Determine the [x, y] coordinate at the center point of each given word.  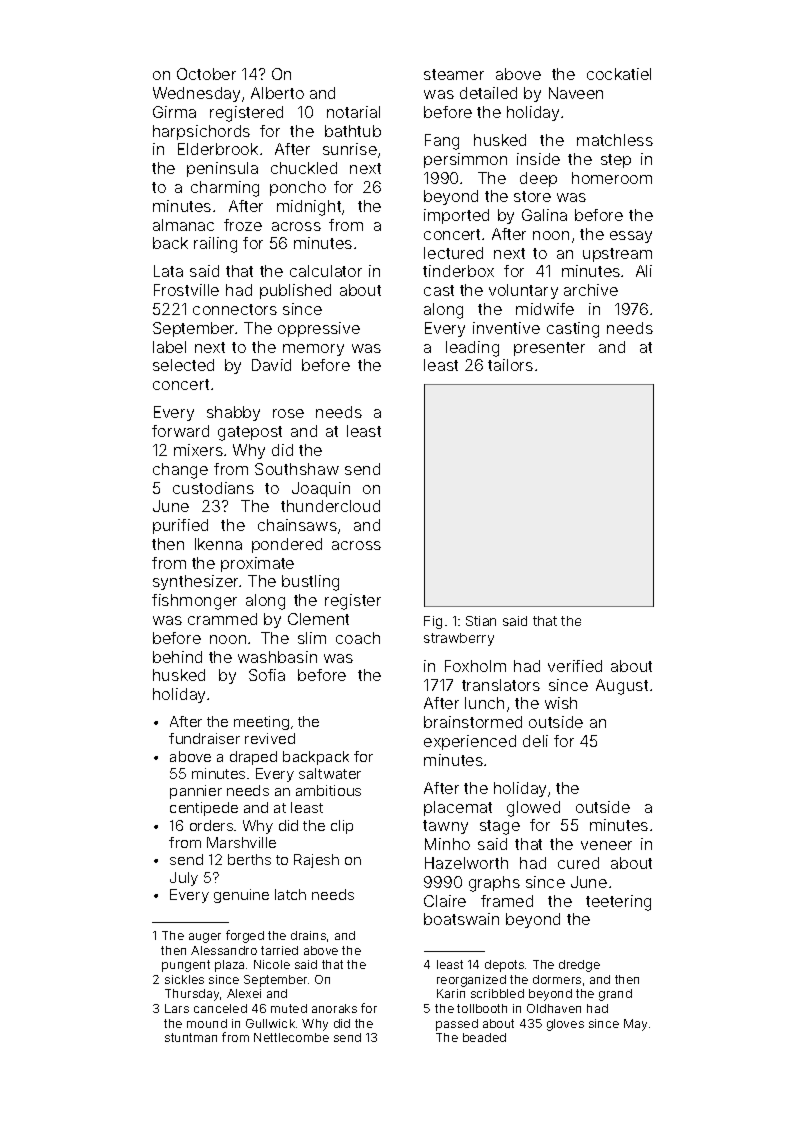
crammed [222, 619]
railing [215, 245]
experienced [470, 742]
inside [538, 159]
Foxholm [475, 666]
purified [180, 526]
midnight [309, 208]
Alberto [277, 93]
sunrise [350, 149]
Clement [318, 619]
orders [211, 825]
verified [575, 666]
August [622, 687]
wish [561, 703]
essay [631, 237]
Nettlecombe [291, 1037]
